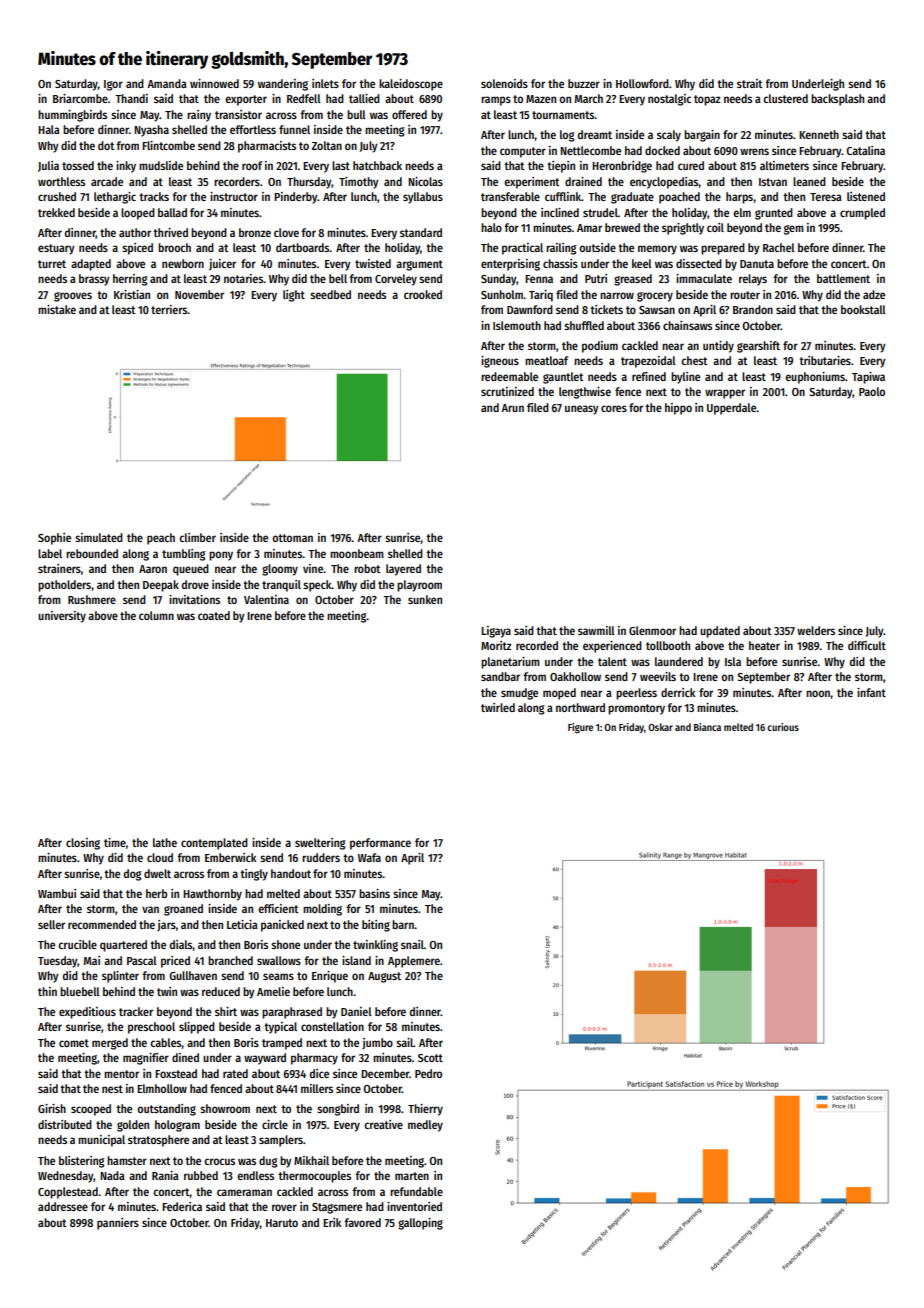 The image size is (924, 1308). I want to click on comet, so click(74, 1043).
